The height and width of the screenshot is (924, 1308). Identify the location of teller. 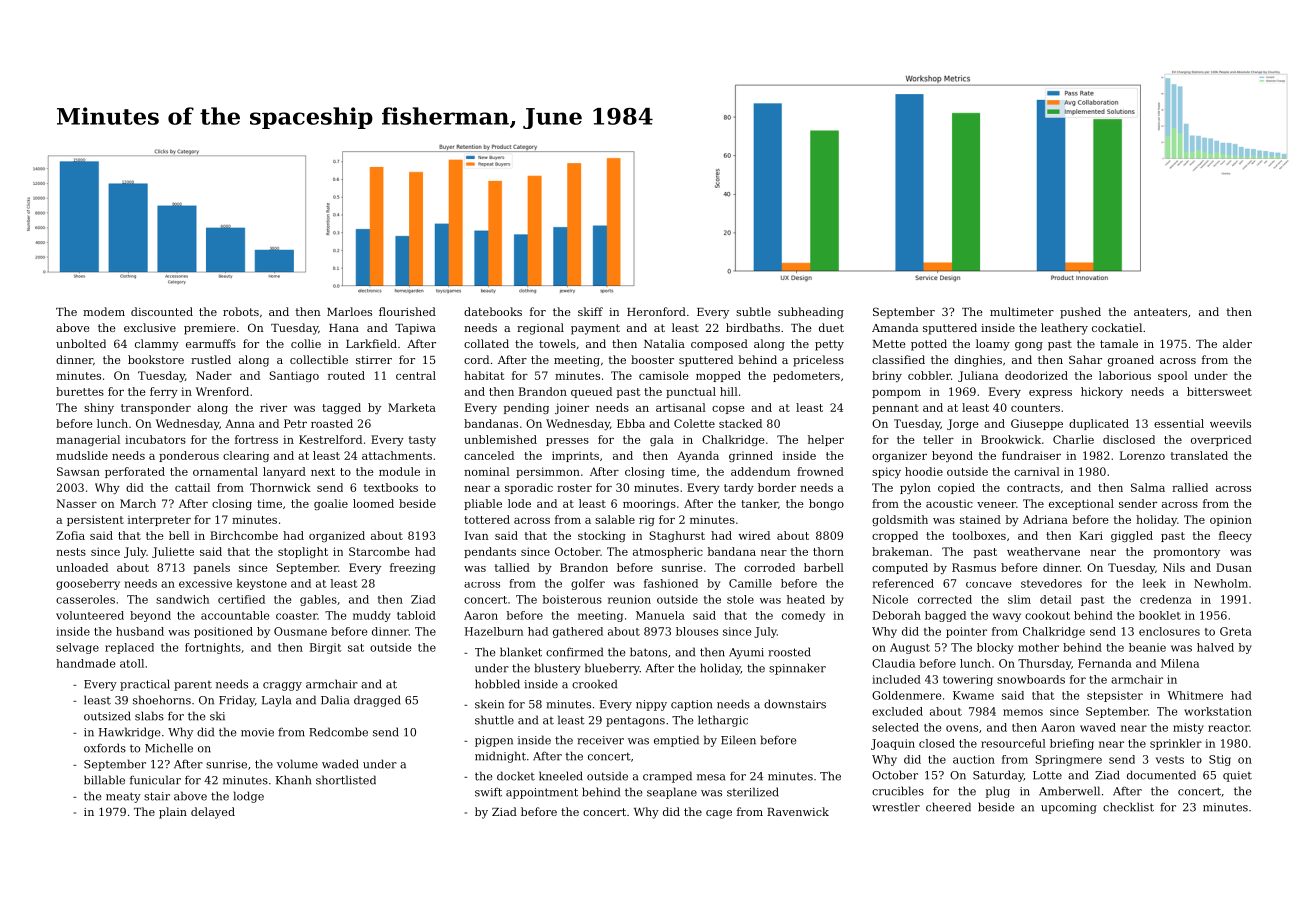
(938, 439).
